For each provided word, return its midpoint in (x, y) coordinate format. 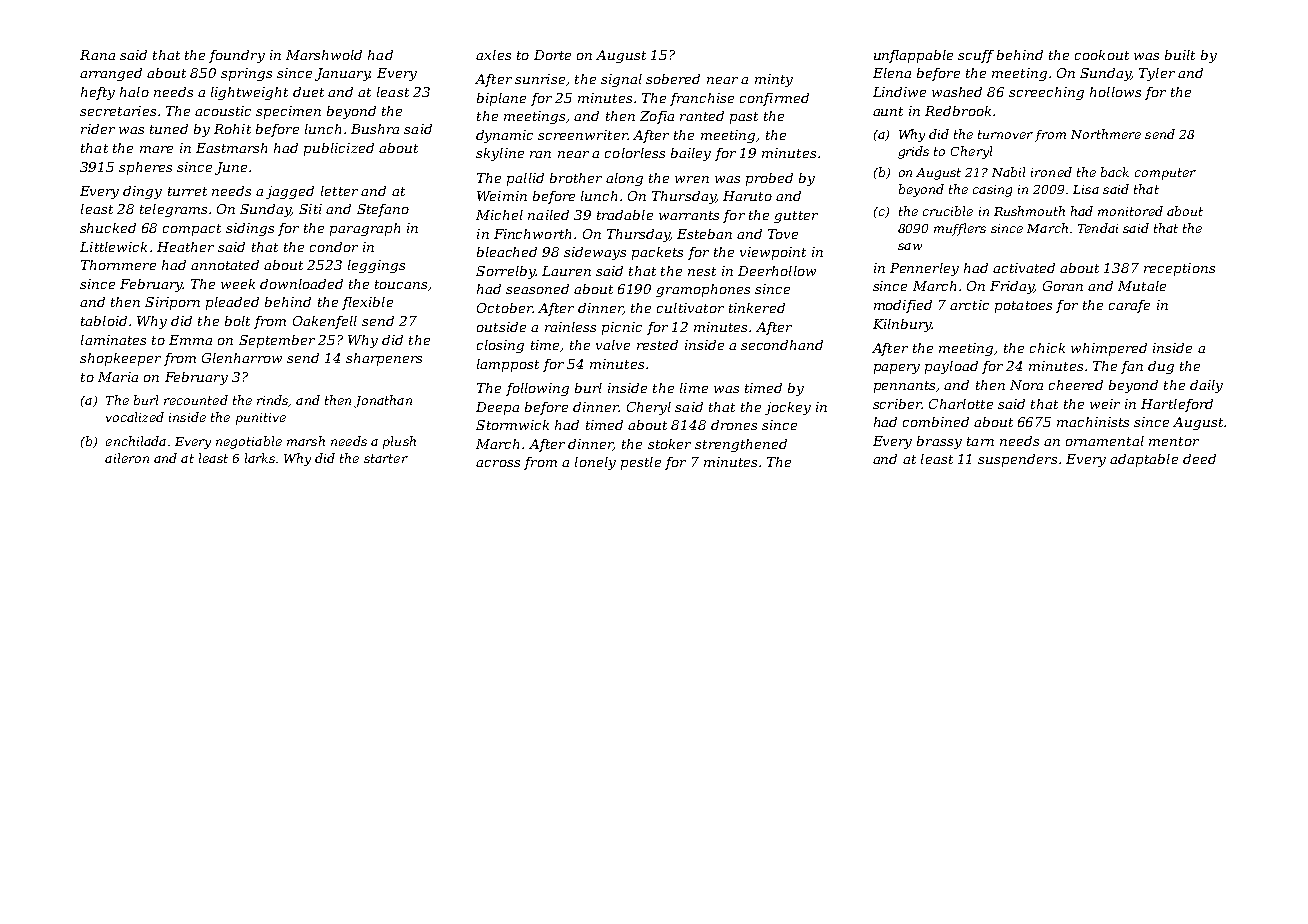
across (498, 463)
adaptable (1144, 460)
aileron (127, 458)
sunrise (540, 79)
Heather (185, 247)
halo (134, 92)
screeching (1046, 93)
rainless (570, 327)
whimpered (1109, 349)
